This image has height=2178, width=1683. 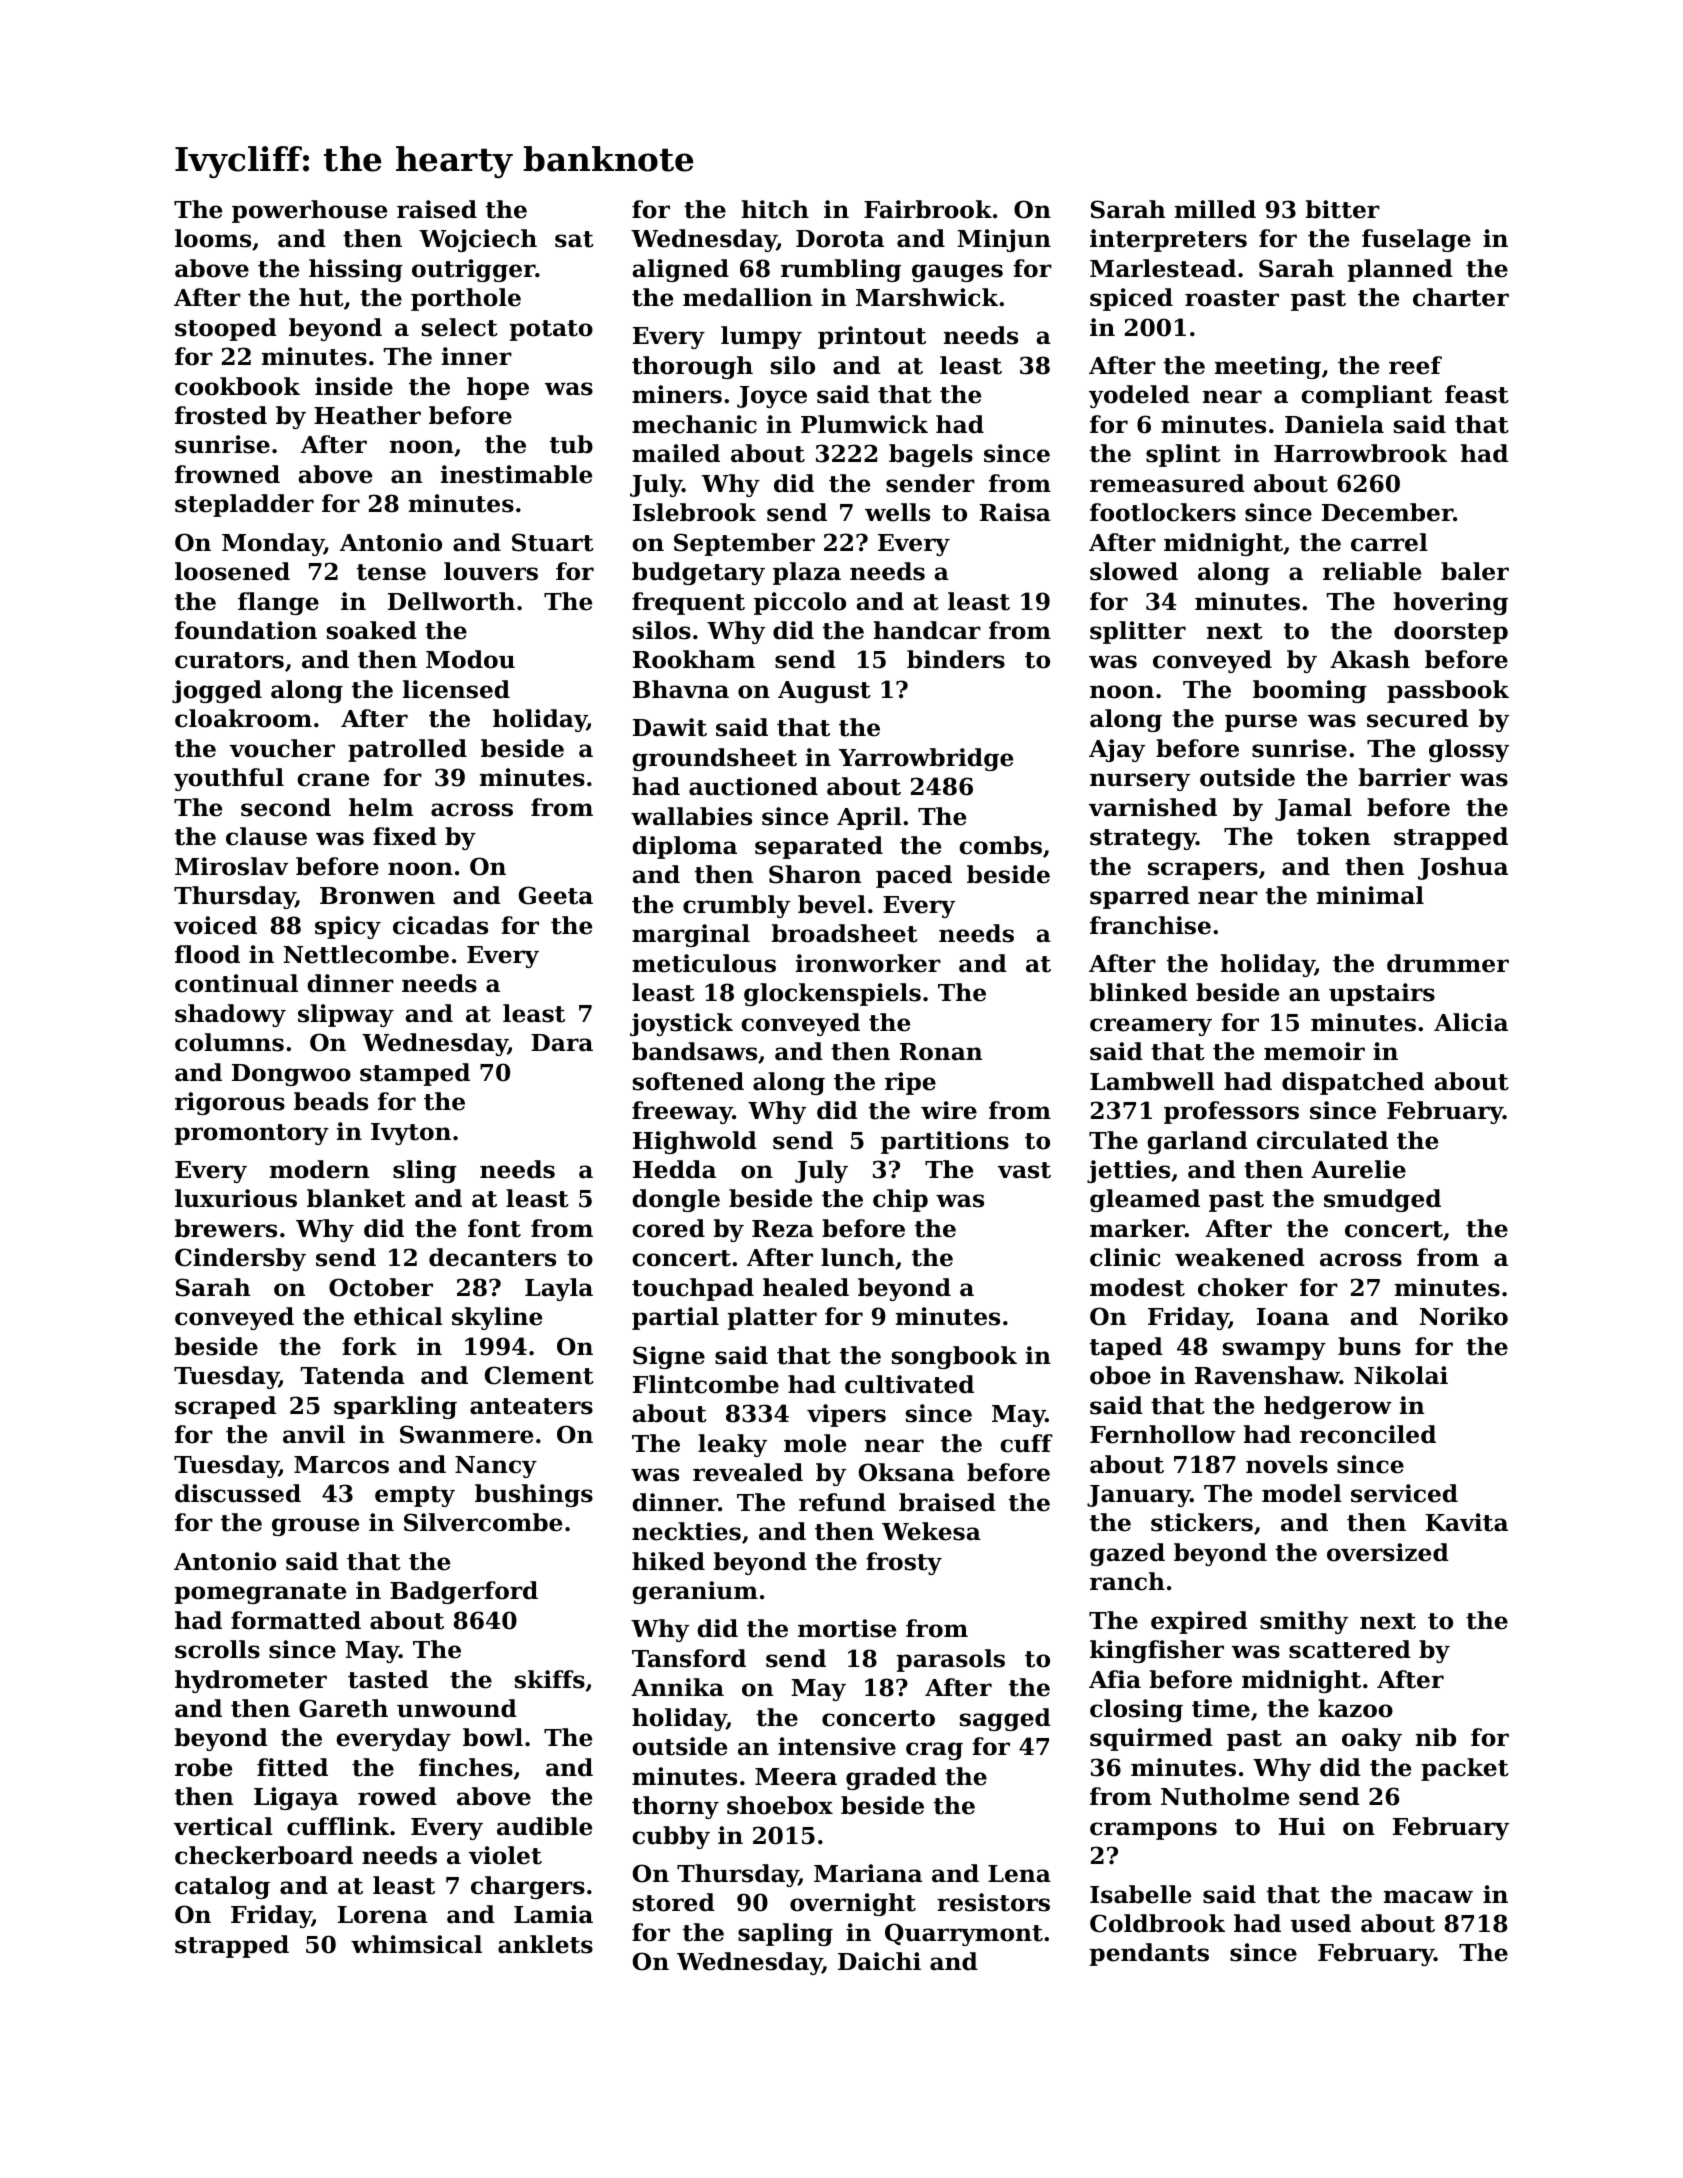 What do you see at coordinates (407, 750) in the image?
I see `patrolled` at bounding box center [407, 750].
